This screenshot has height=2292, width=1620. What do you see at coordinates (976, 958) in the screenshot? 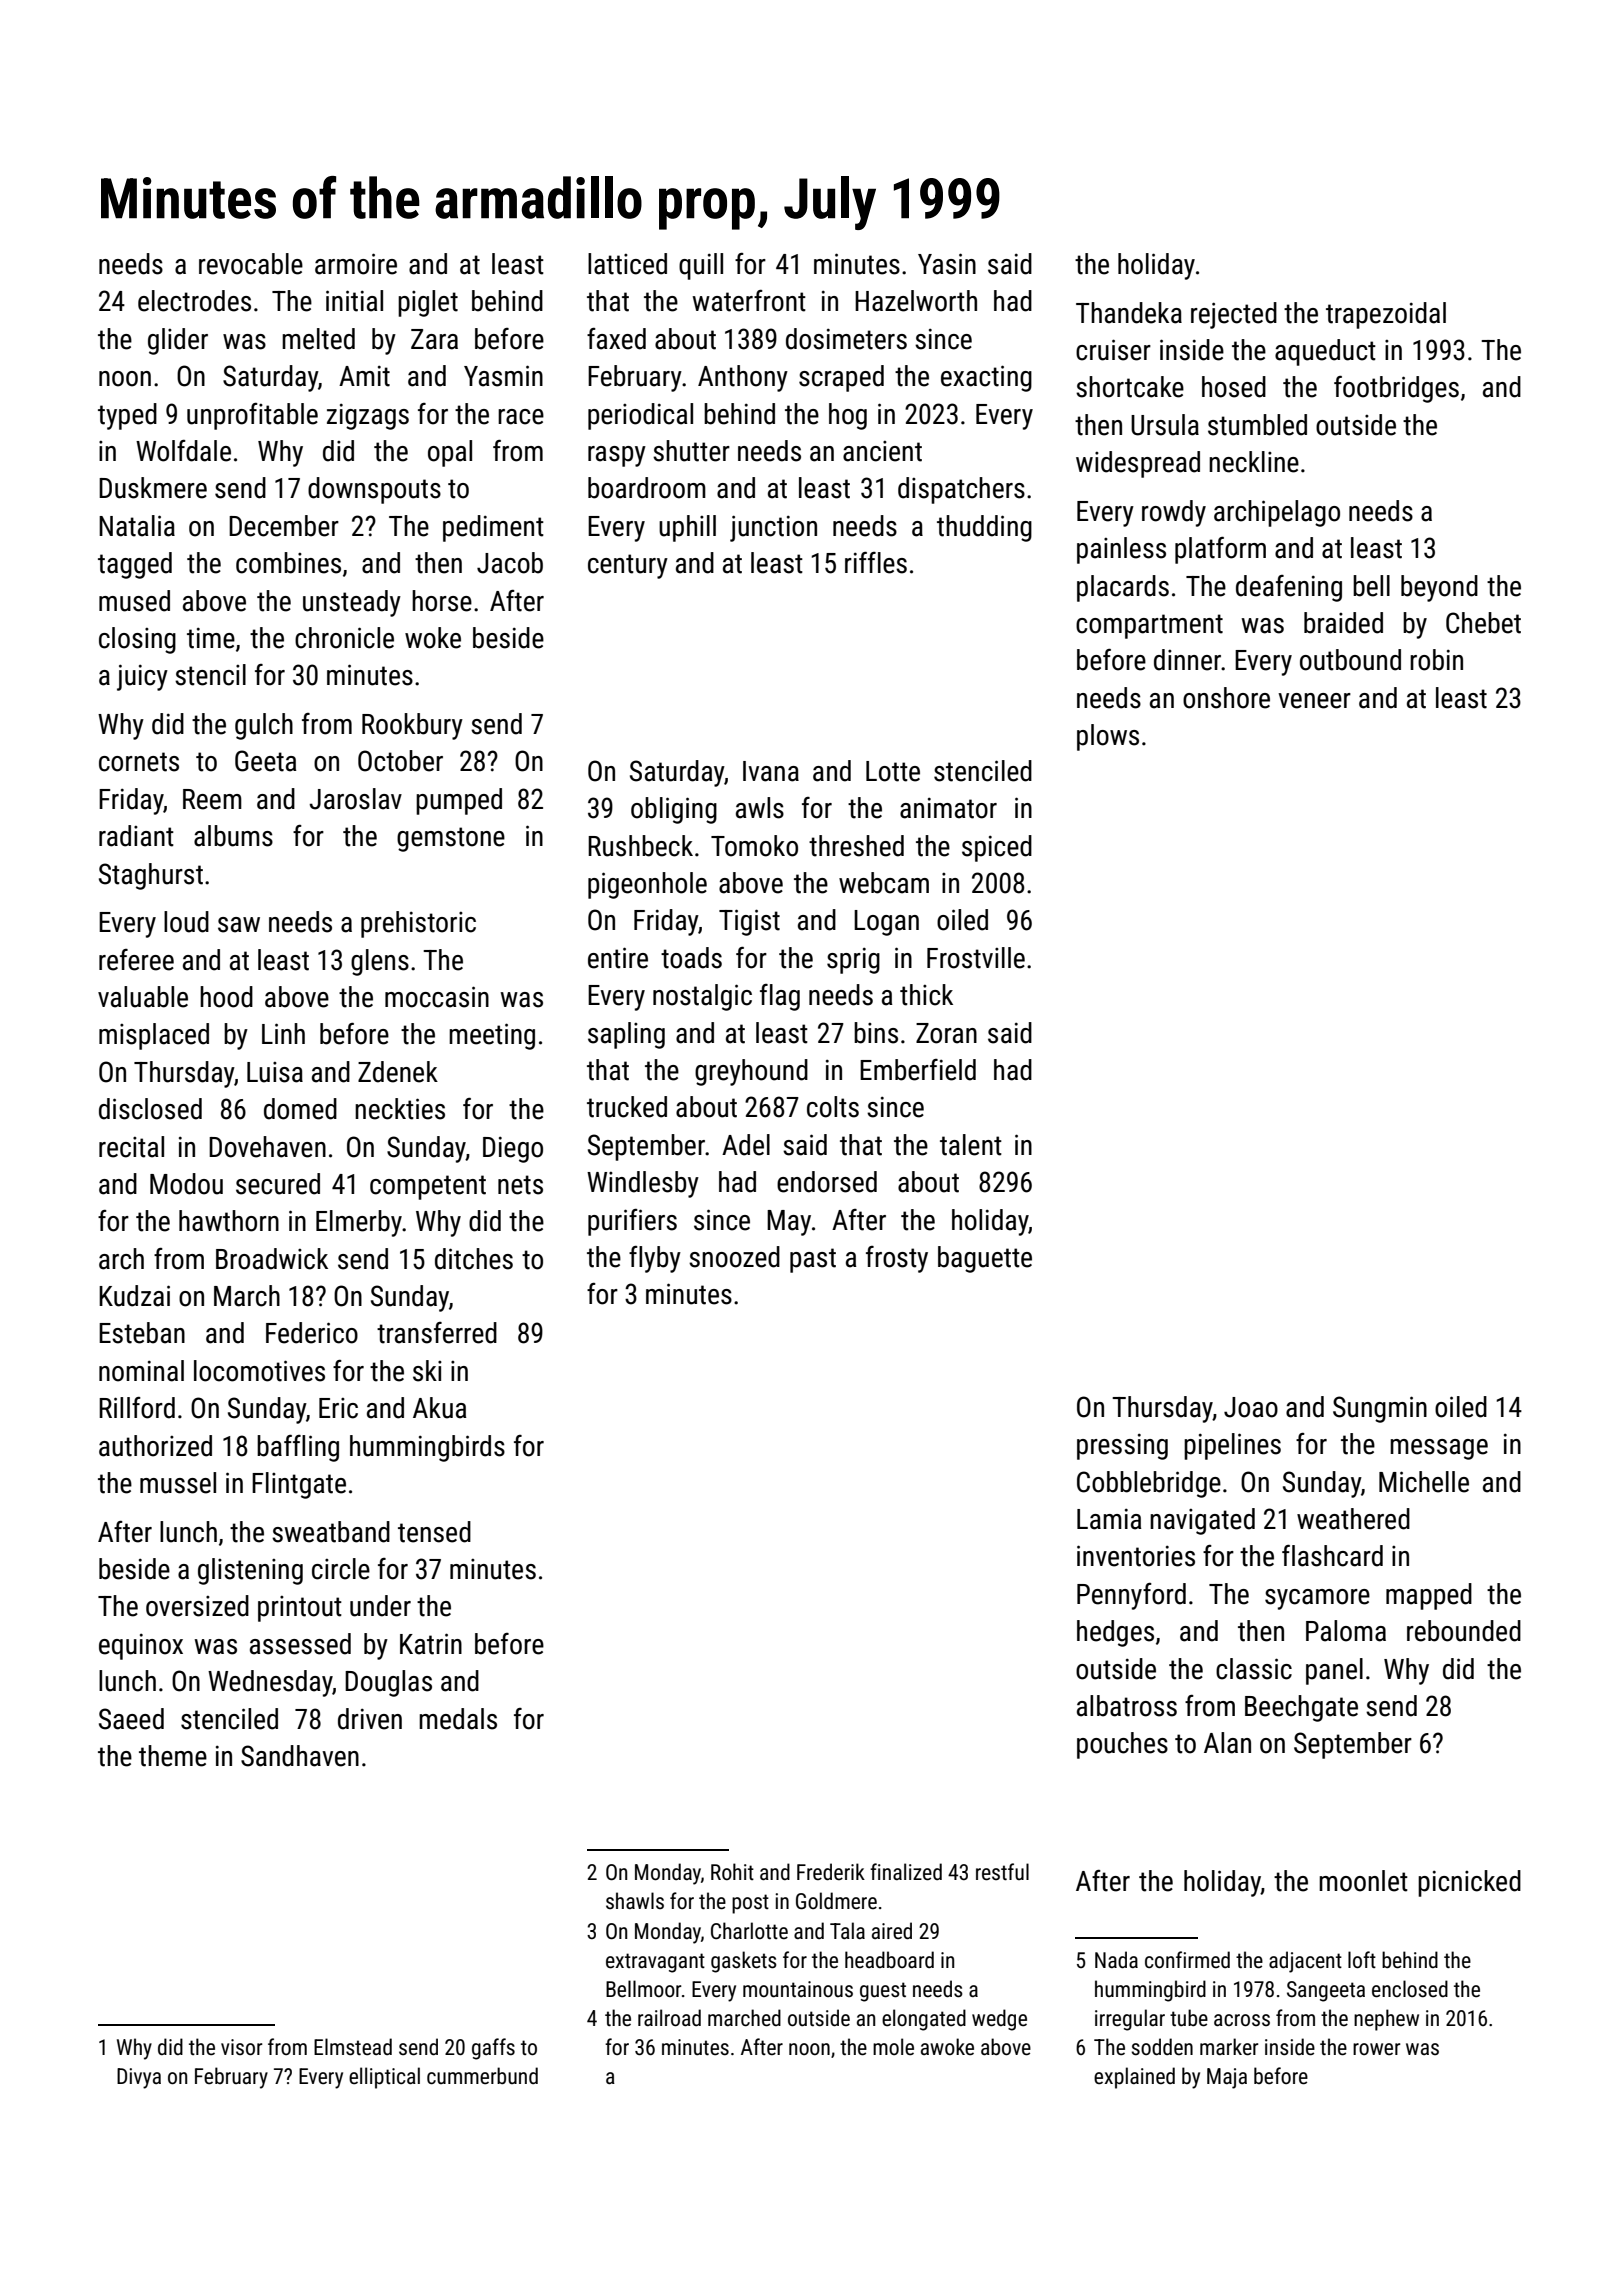
I see `Frostville` at bounding box center [976, 958].
